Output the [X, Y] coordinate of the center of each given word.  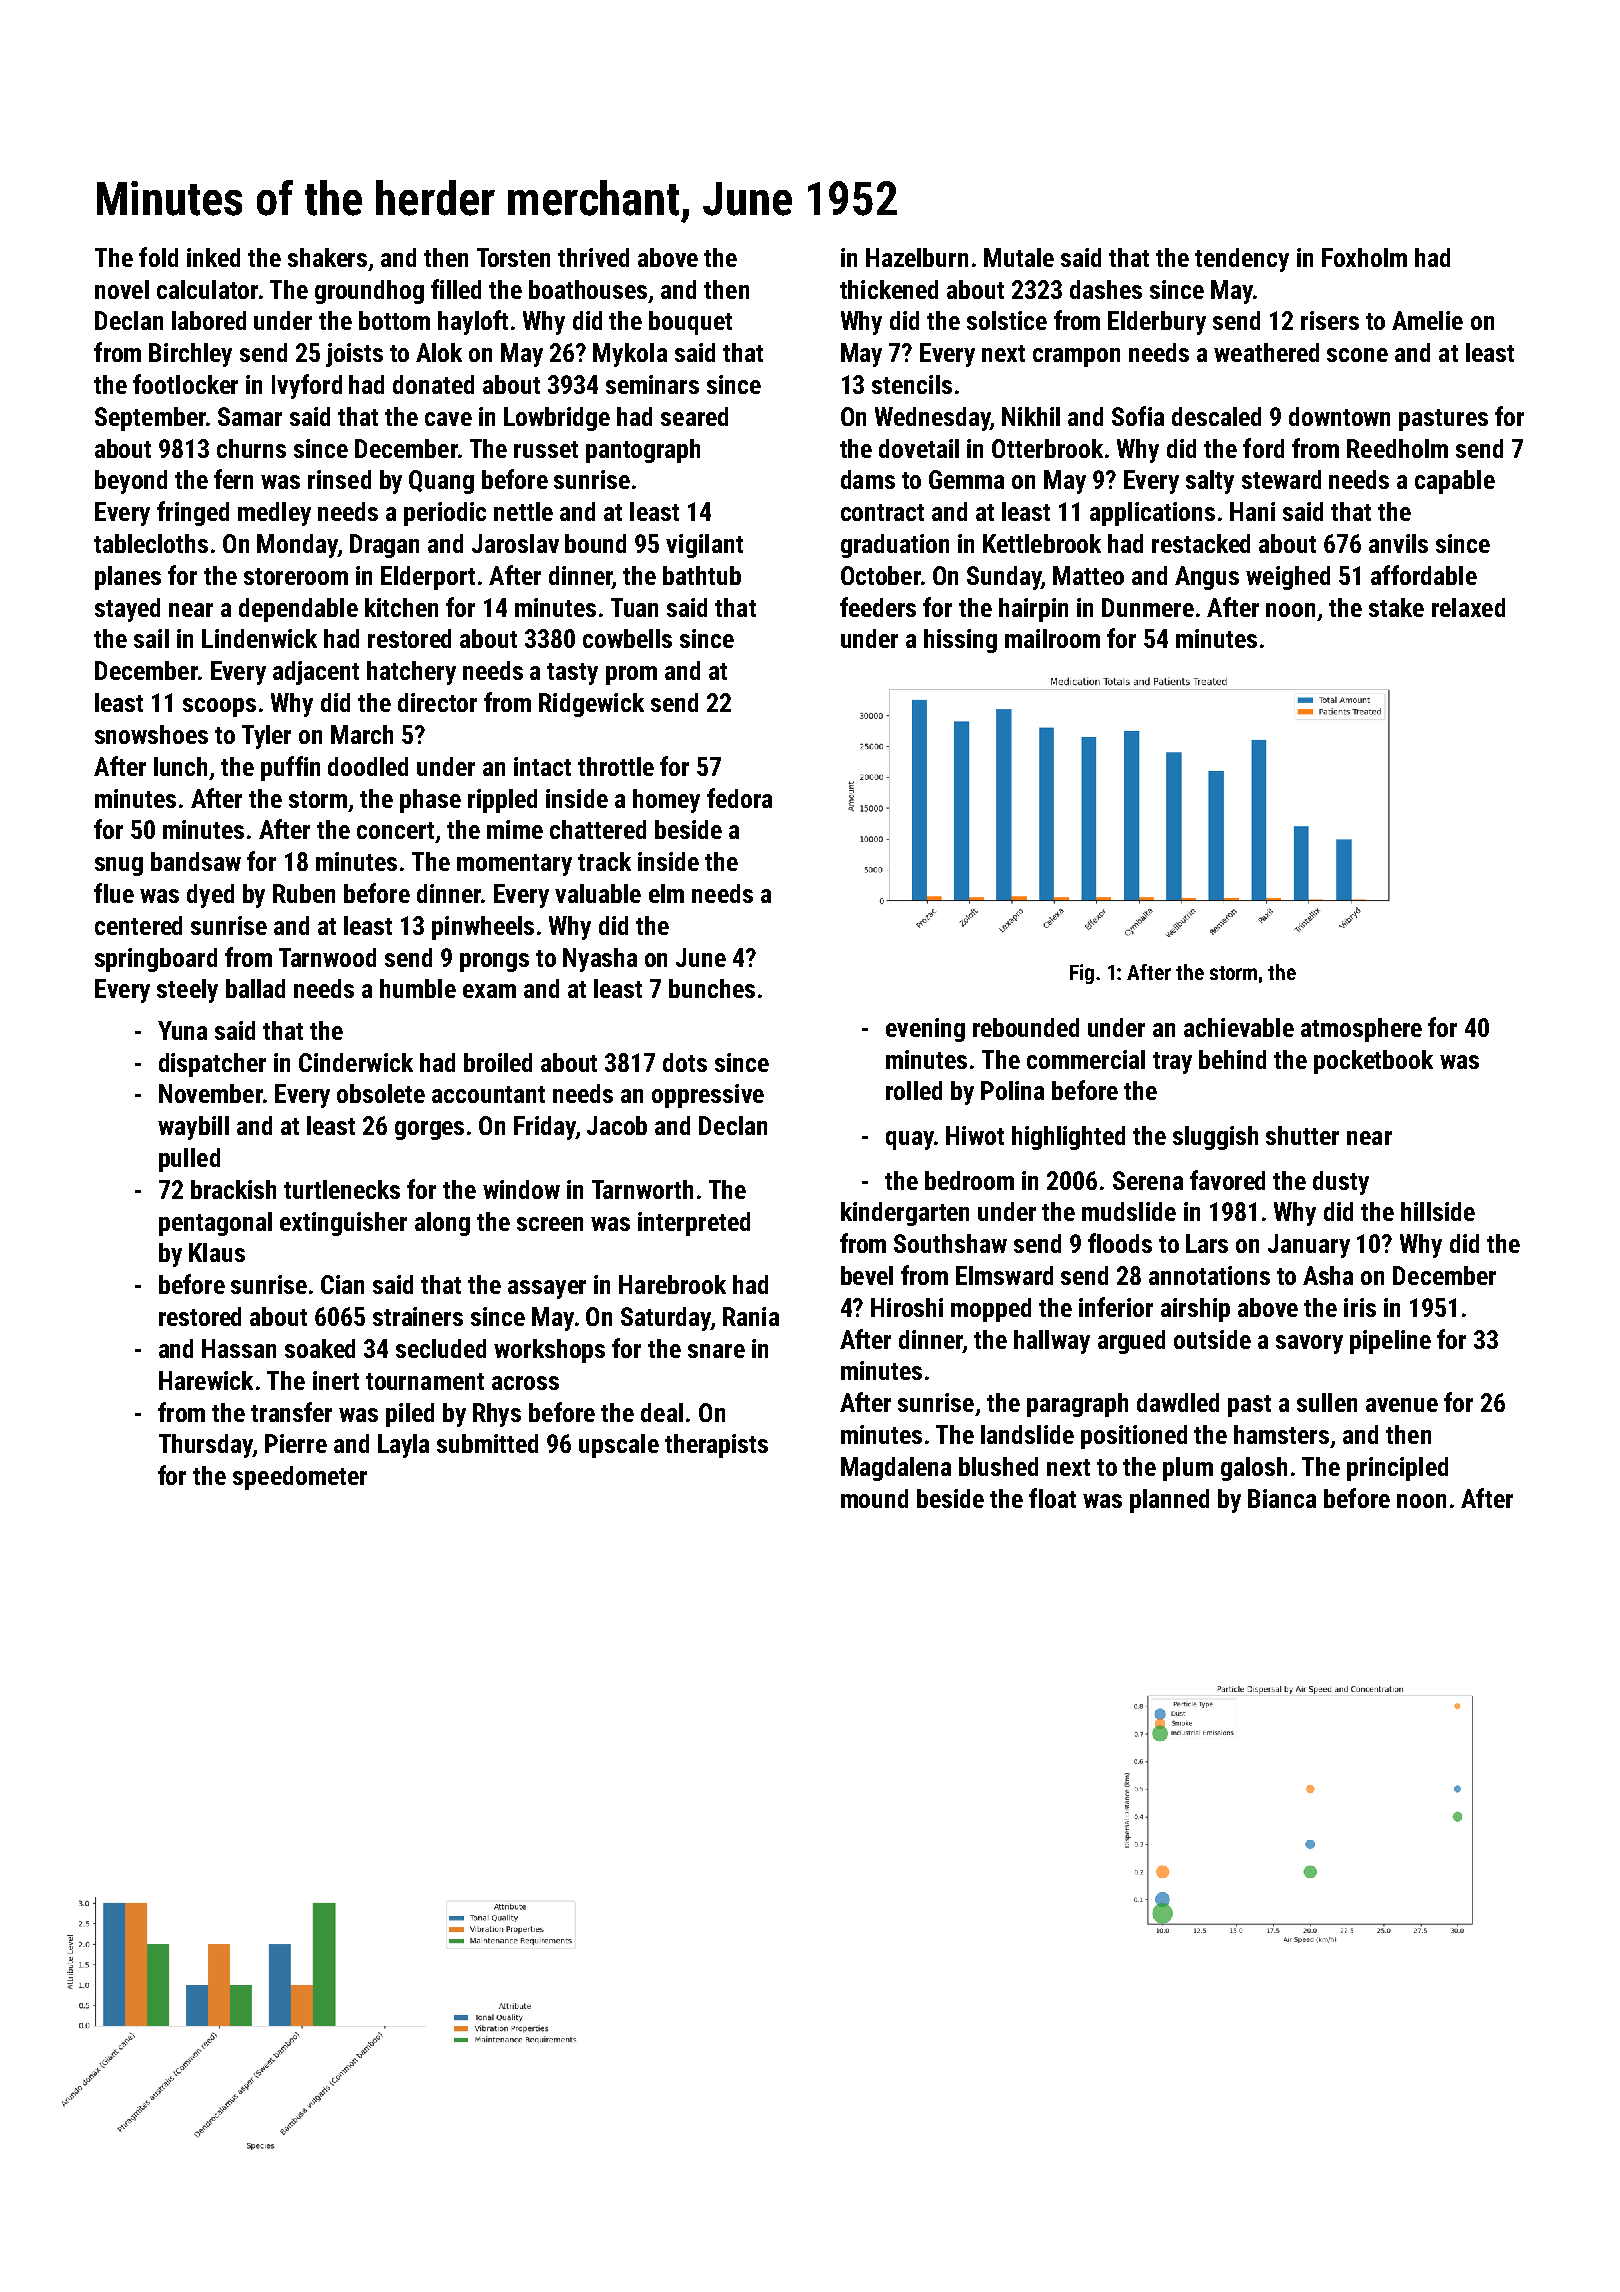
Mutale [1019, 257]
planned [1169, 1501]
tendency [1242, 260]
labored [209, 320]
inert [336, 1380]
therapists [716, 1446]
